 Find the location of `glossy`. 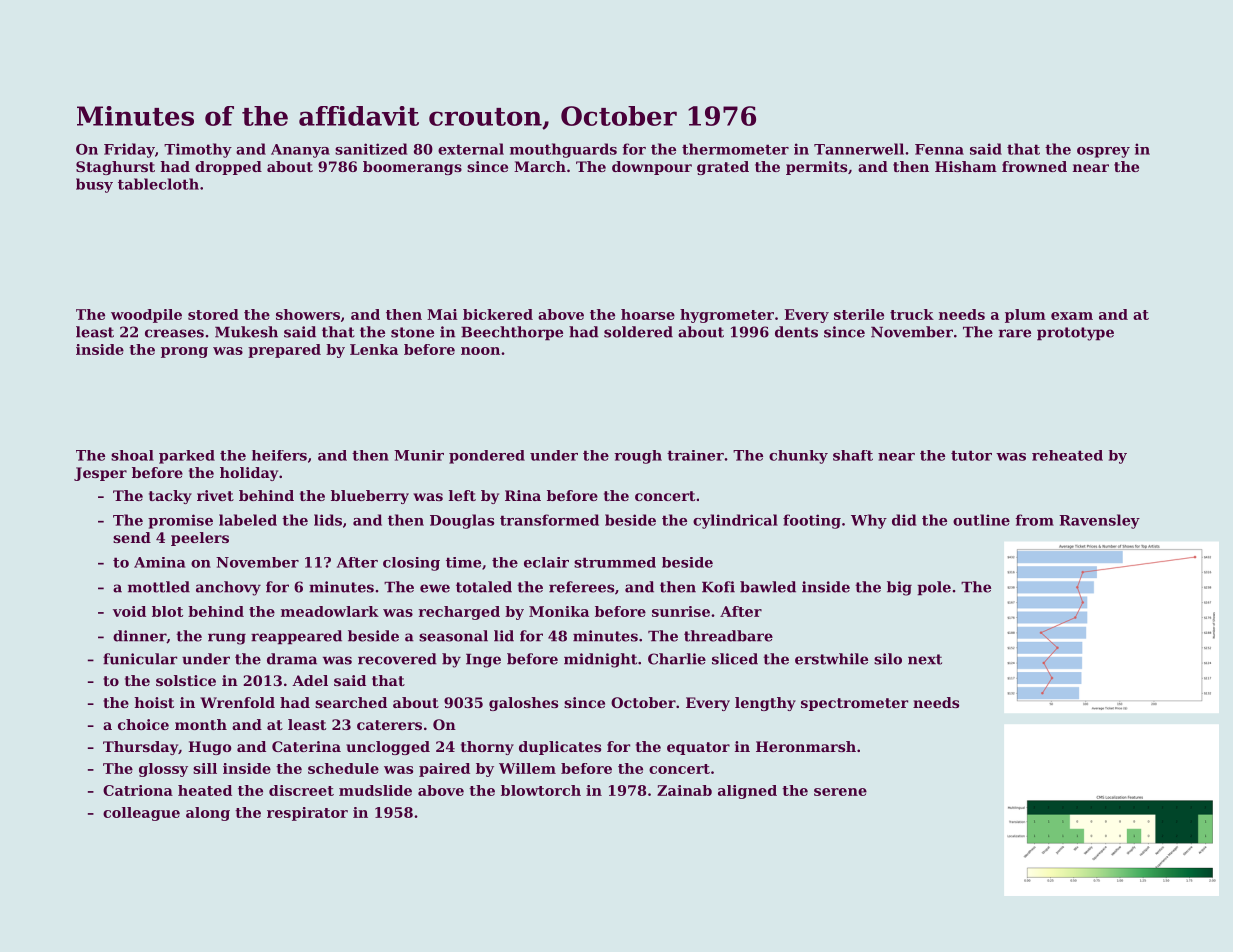

glossy is located at coordinates (163, 770).
